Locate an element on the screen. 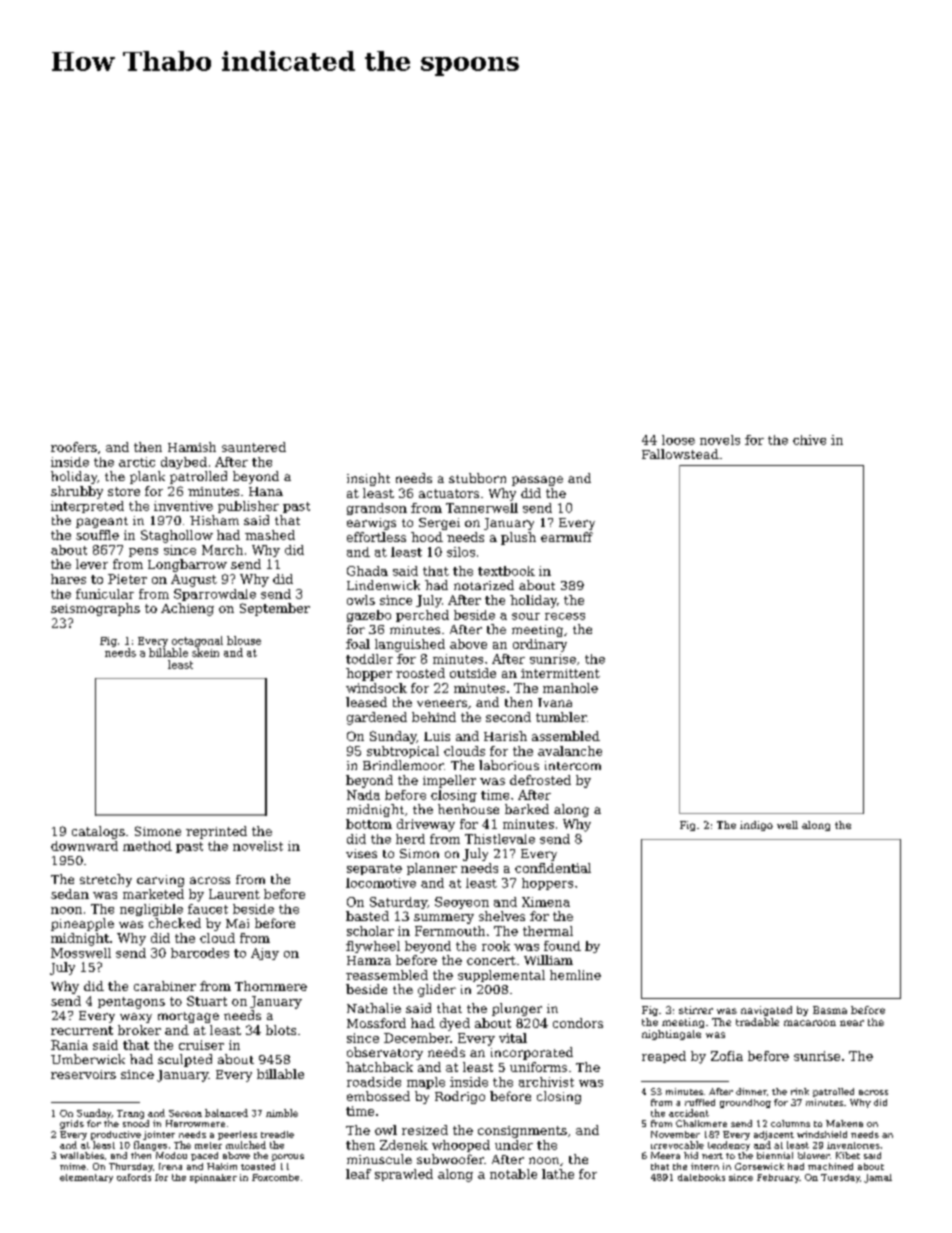 Image resolution: width=952 pixels, height=1233 pixels. found is located at coordinates (562, 946).
